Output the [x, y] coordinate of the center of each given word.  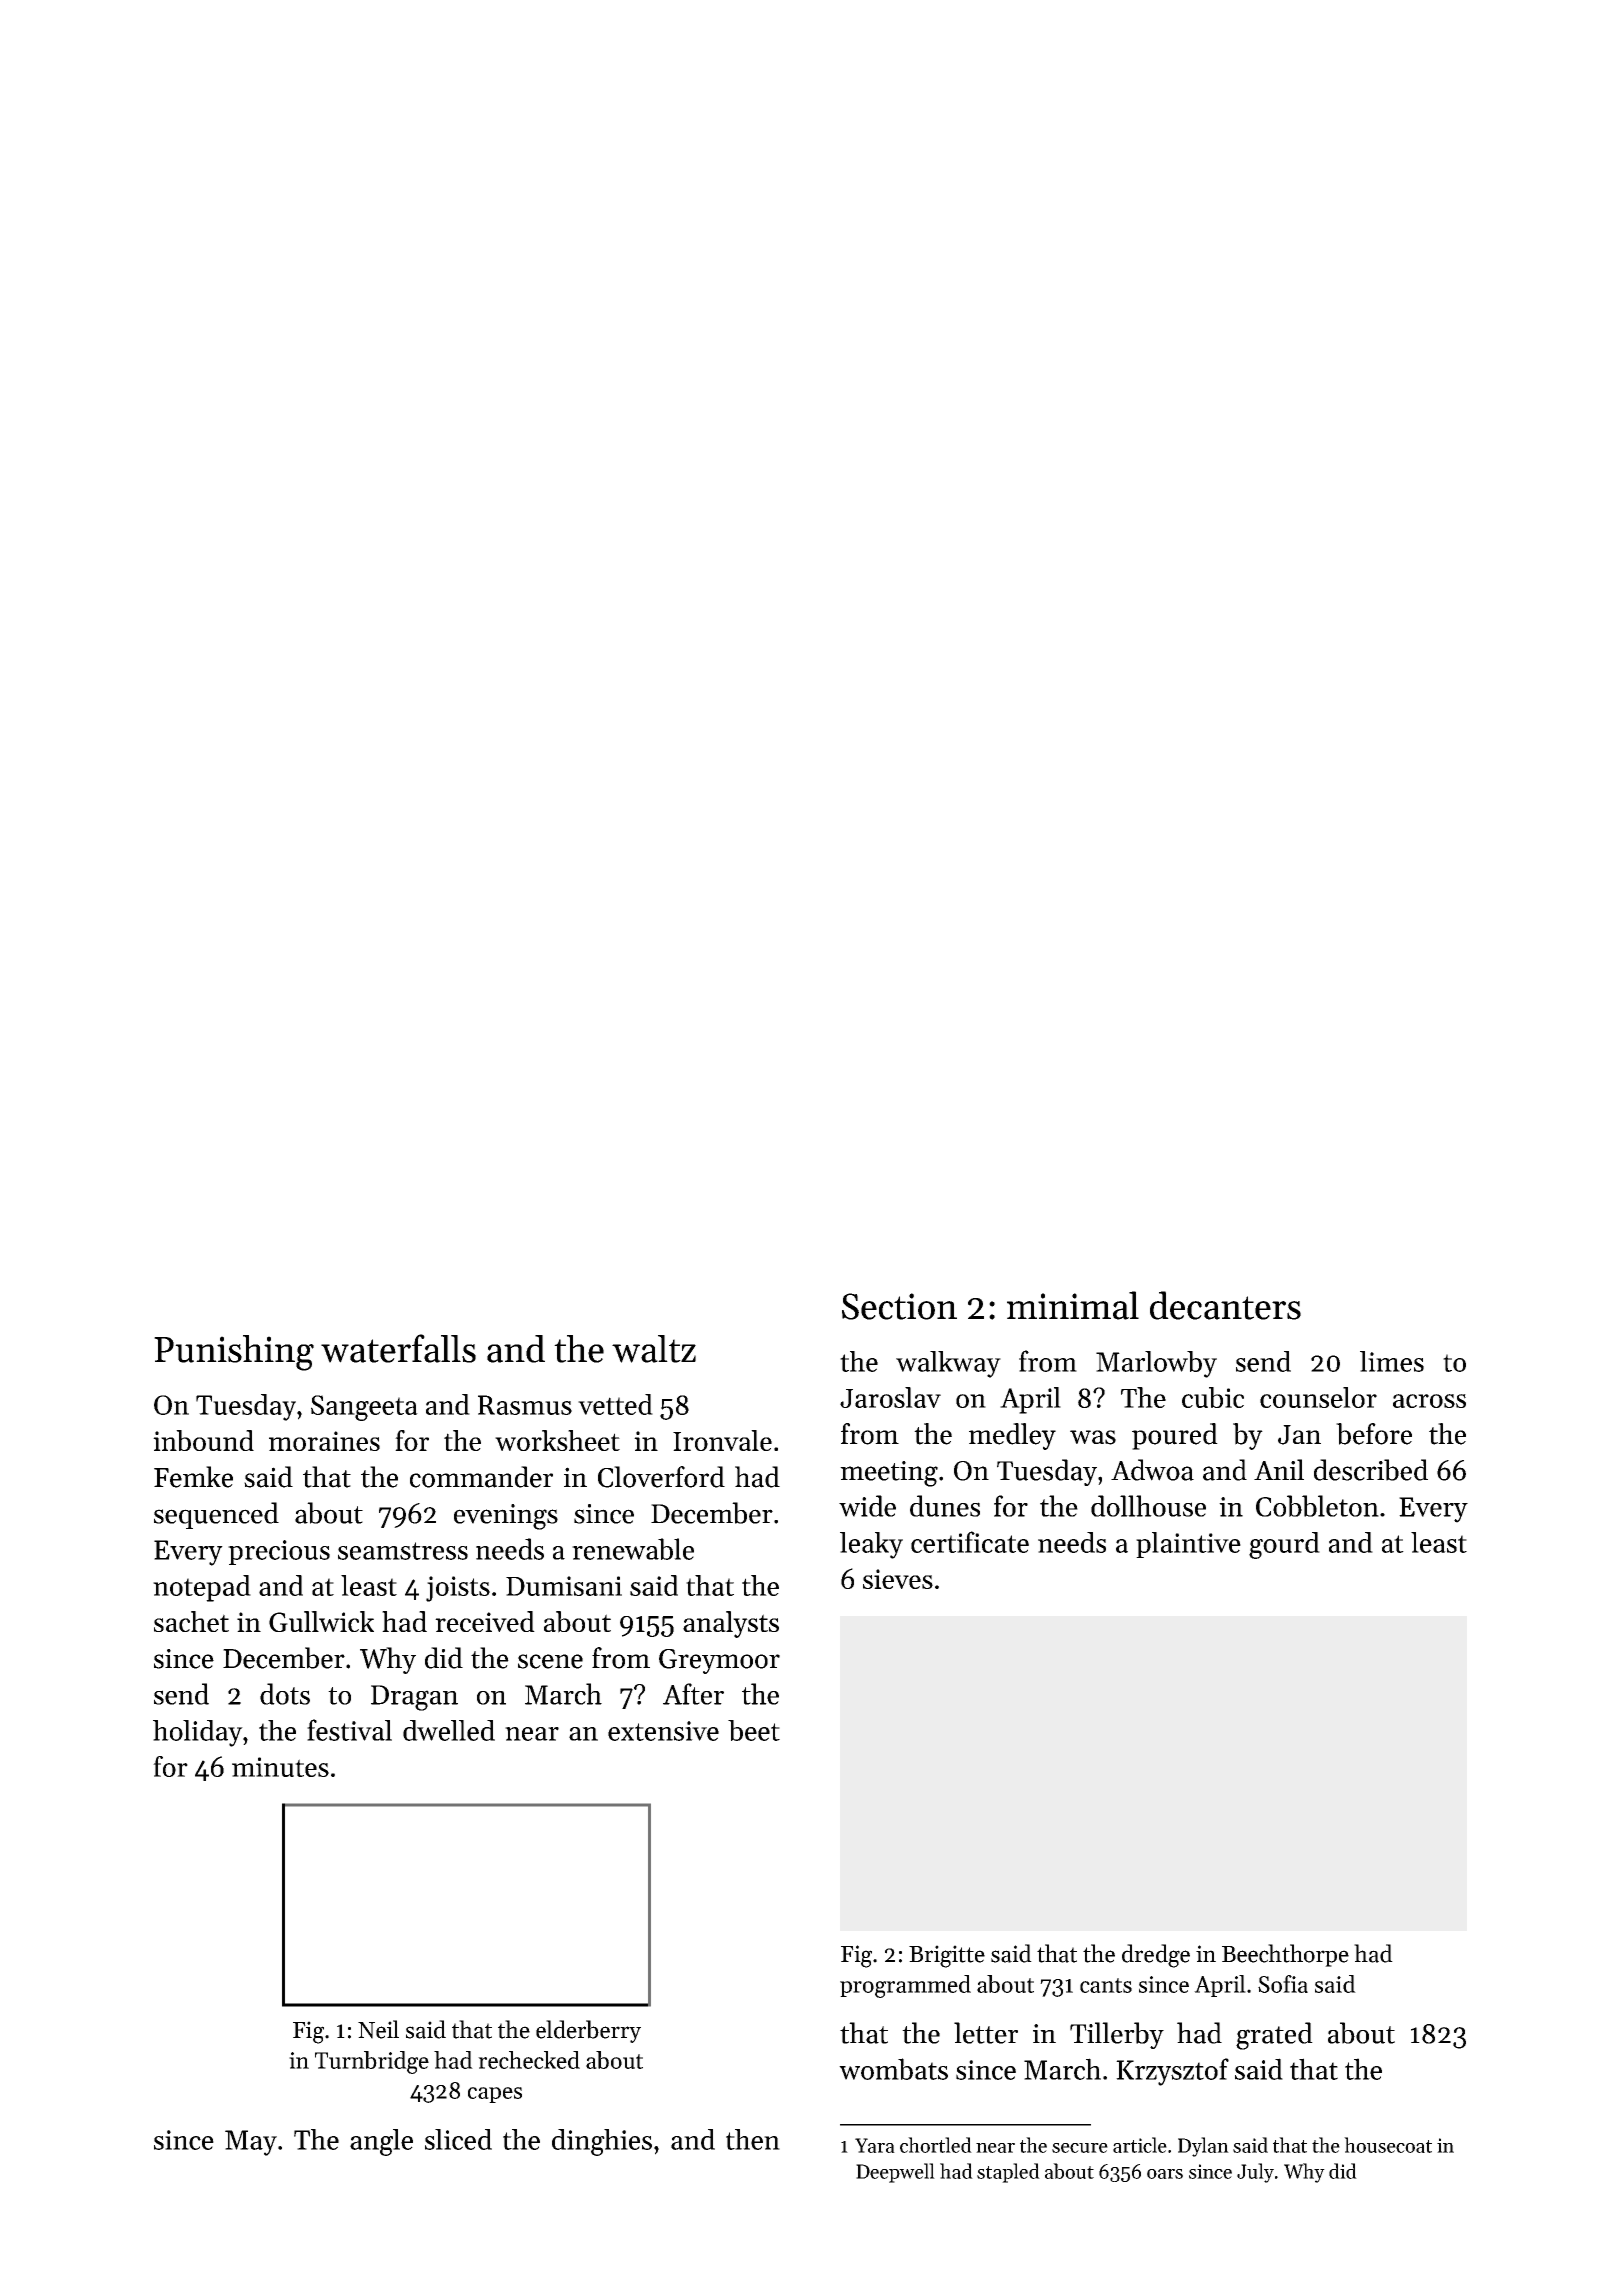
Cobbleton [1317, 1506]
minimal [1073, 1305]
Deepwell [895, 2173]
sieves [898, 1579]
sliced [458, 2139]
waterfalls [398, 1348]
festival [349, 1730]
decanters [1225, 1305]
